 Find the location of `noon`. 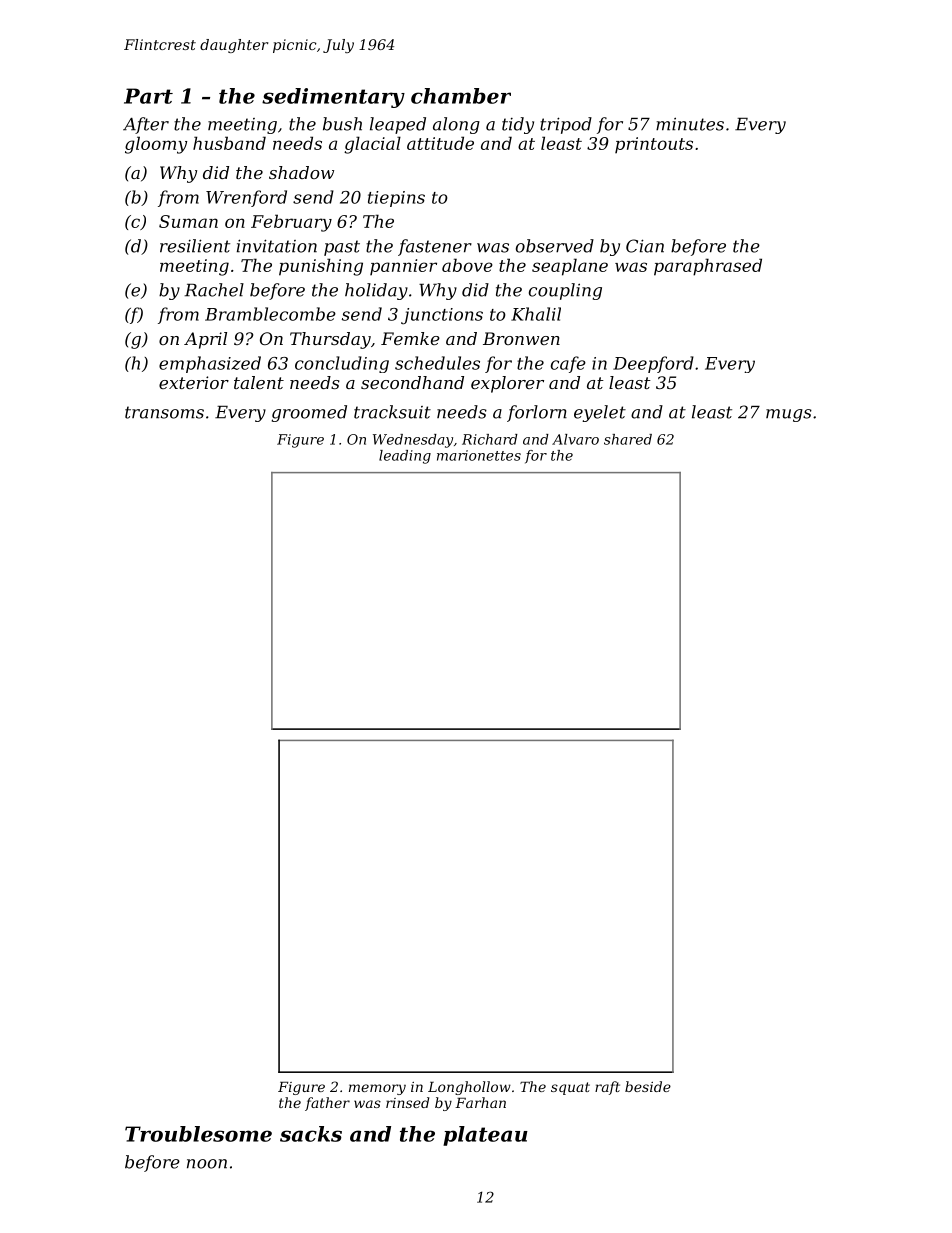

noon is located at coordinates (207, 1164).
